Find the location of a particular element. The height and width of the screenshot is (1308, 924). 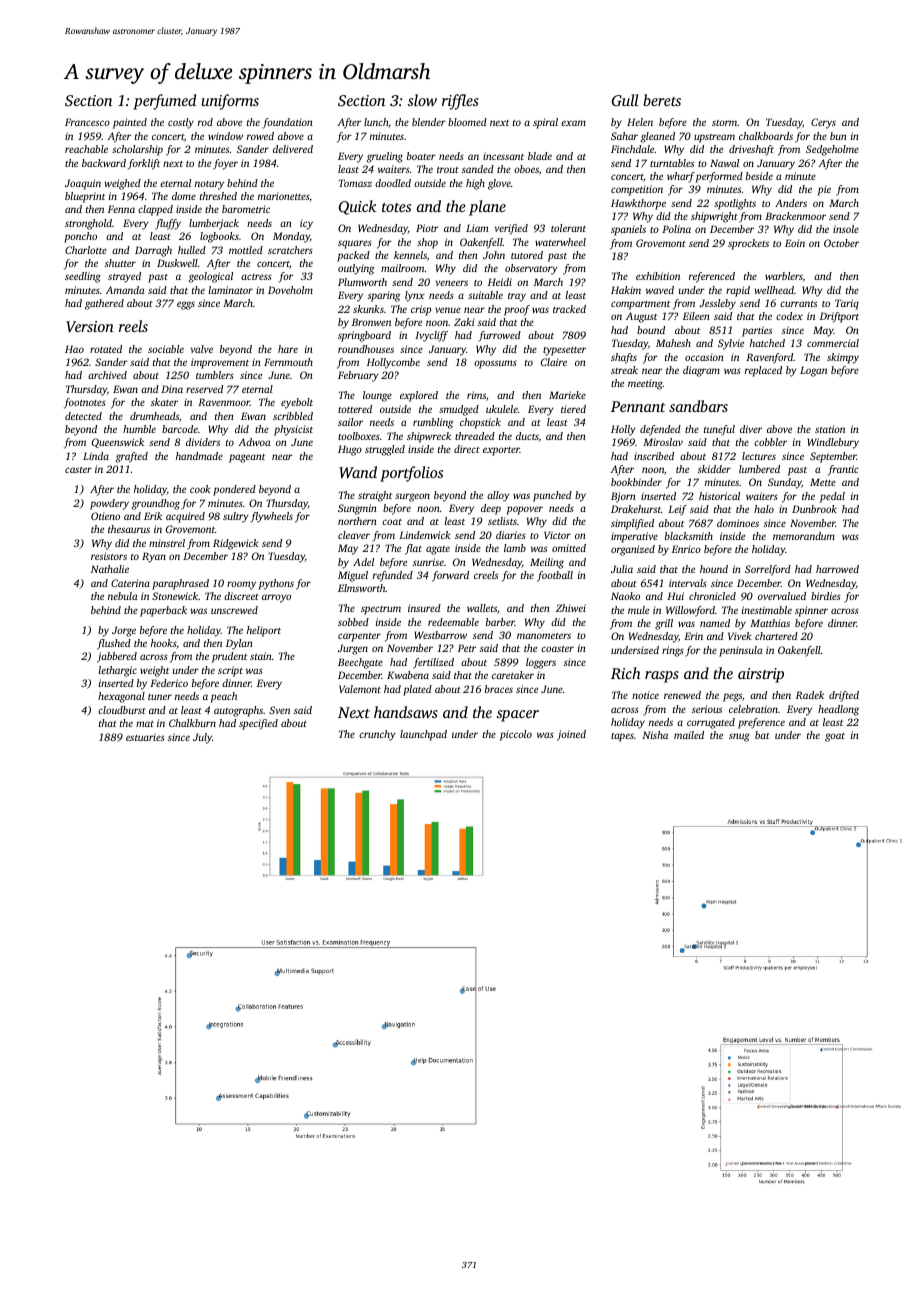

berets is located at coordinates (662, 100).
